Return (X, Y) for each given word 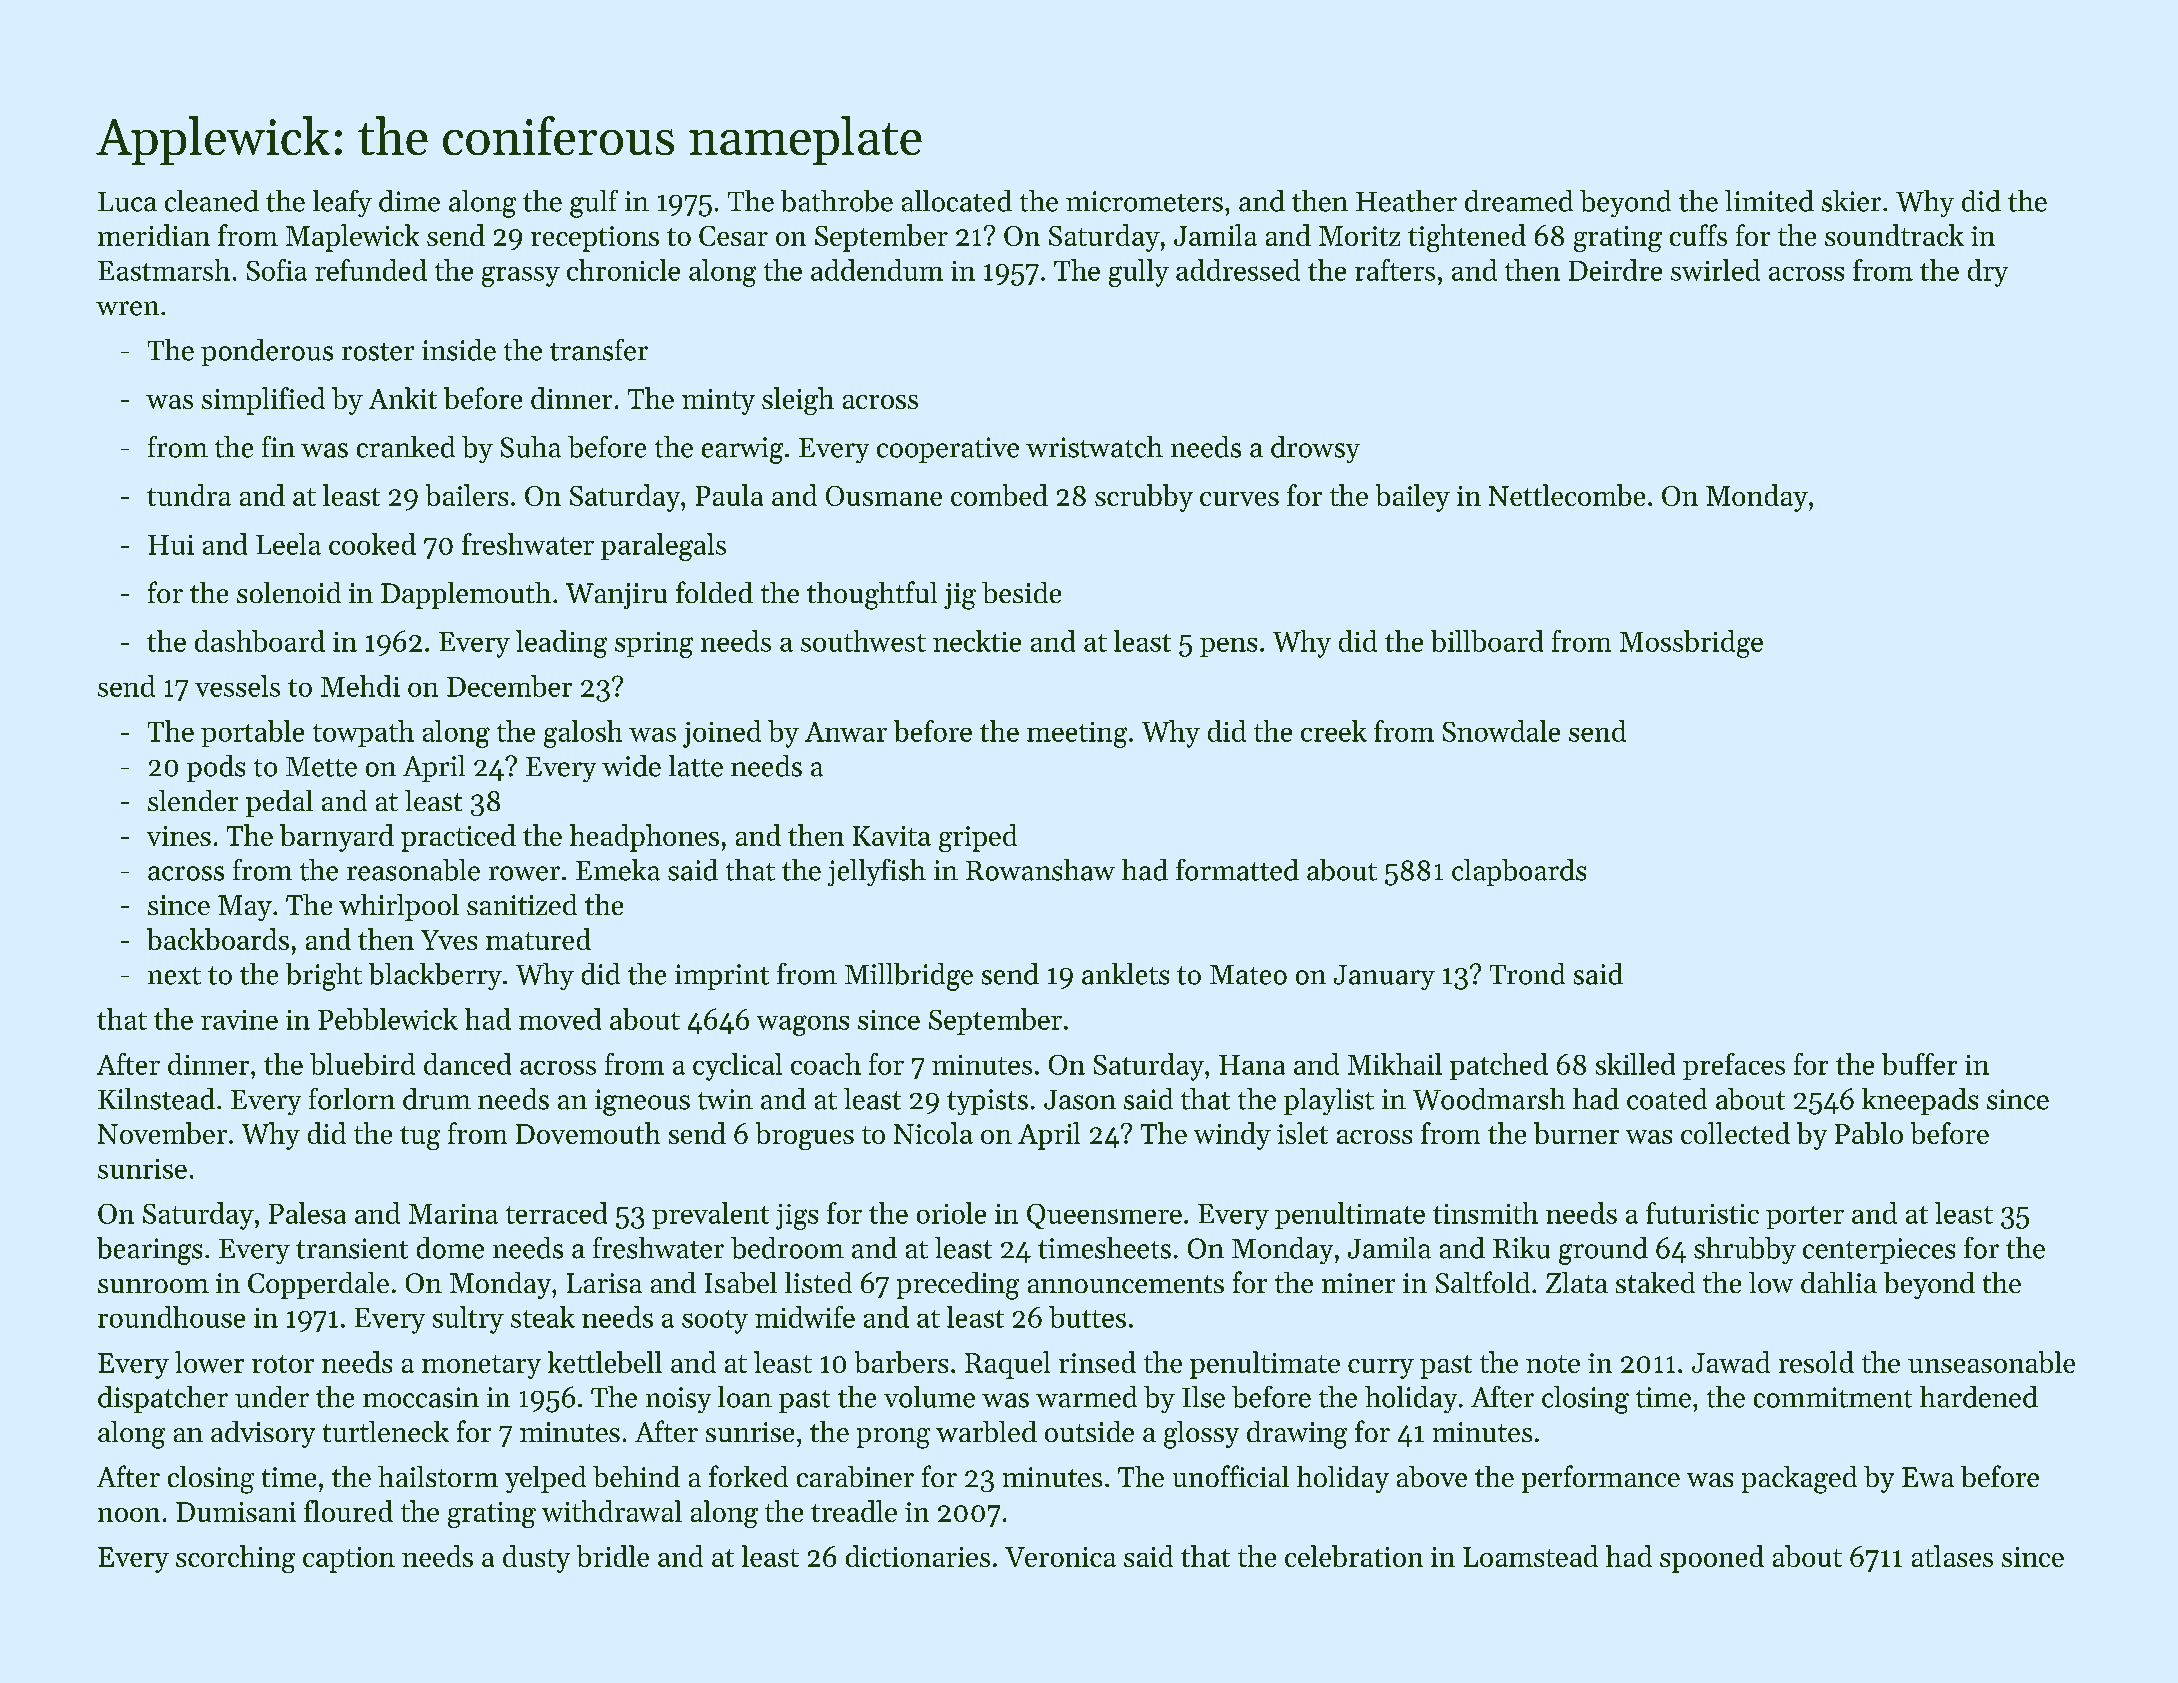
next (174, 976)
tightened (1467, 238)
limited (1769, 201)
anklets (1125, 974)
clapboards (1519, 872)
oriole (951, 1213)
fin (278, 446)
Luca (127, 202)
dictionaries (918, 1556)
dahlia (1839, 1282)
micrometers (1144, 201)
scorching (235, 1559)
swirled (1715, 270)
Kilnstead (156, 1099)
